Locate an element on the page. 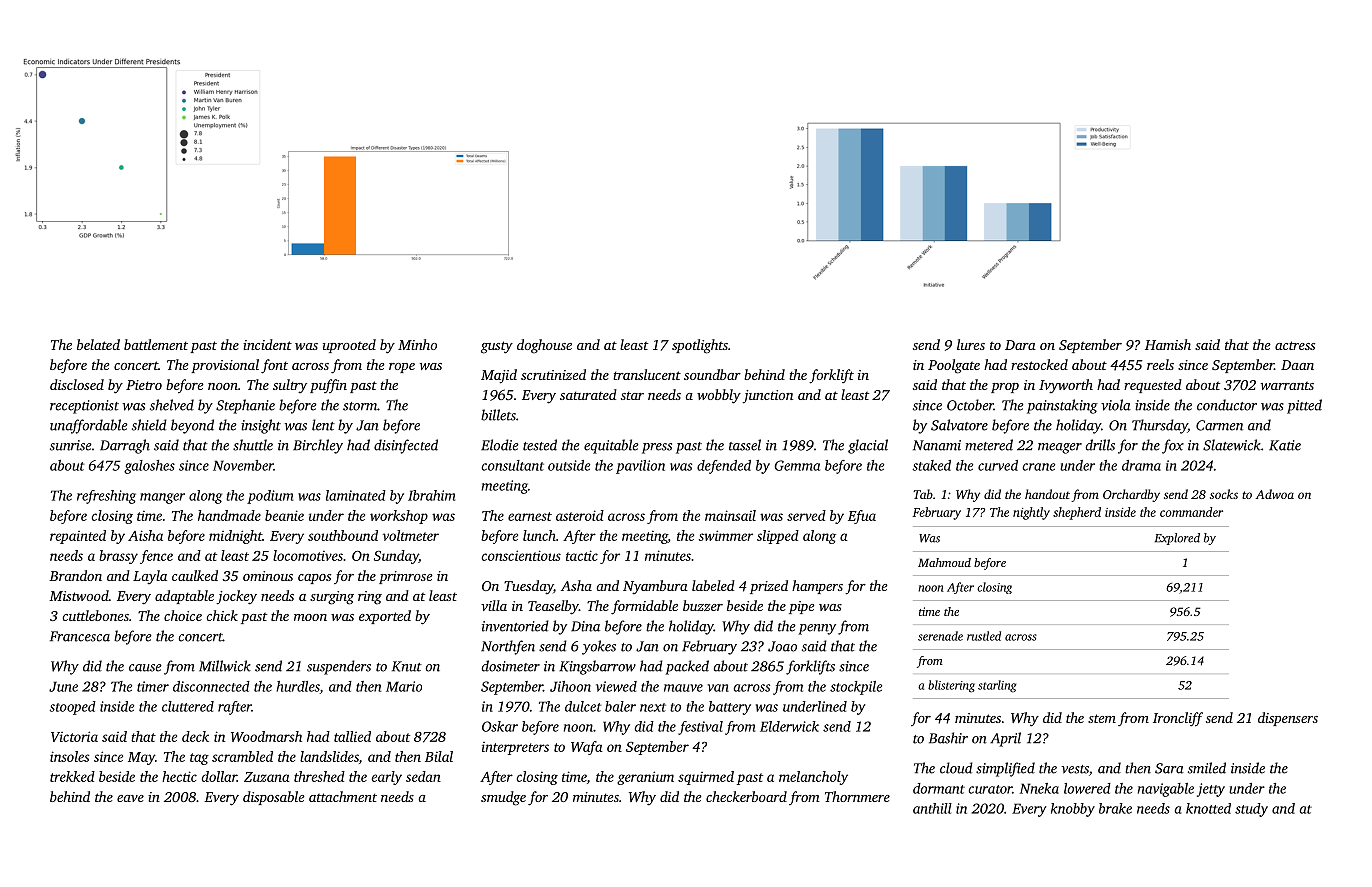 This document has width=1372, height=887. junction is located at coordinates (767, 397).
